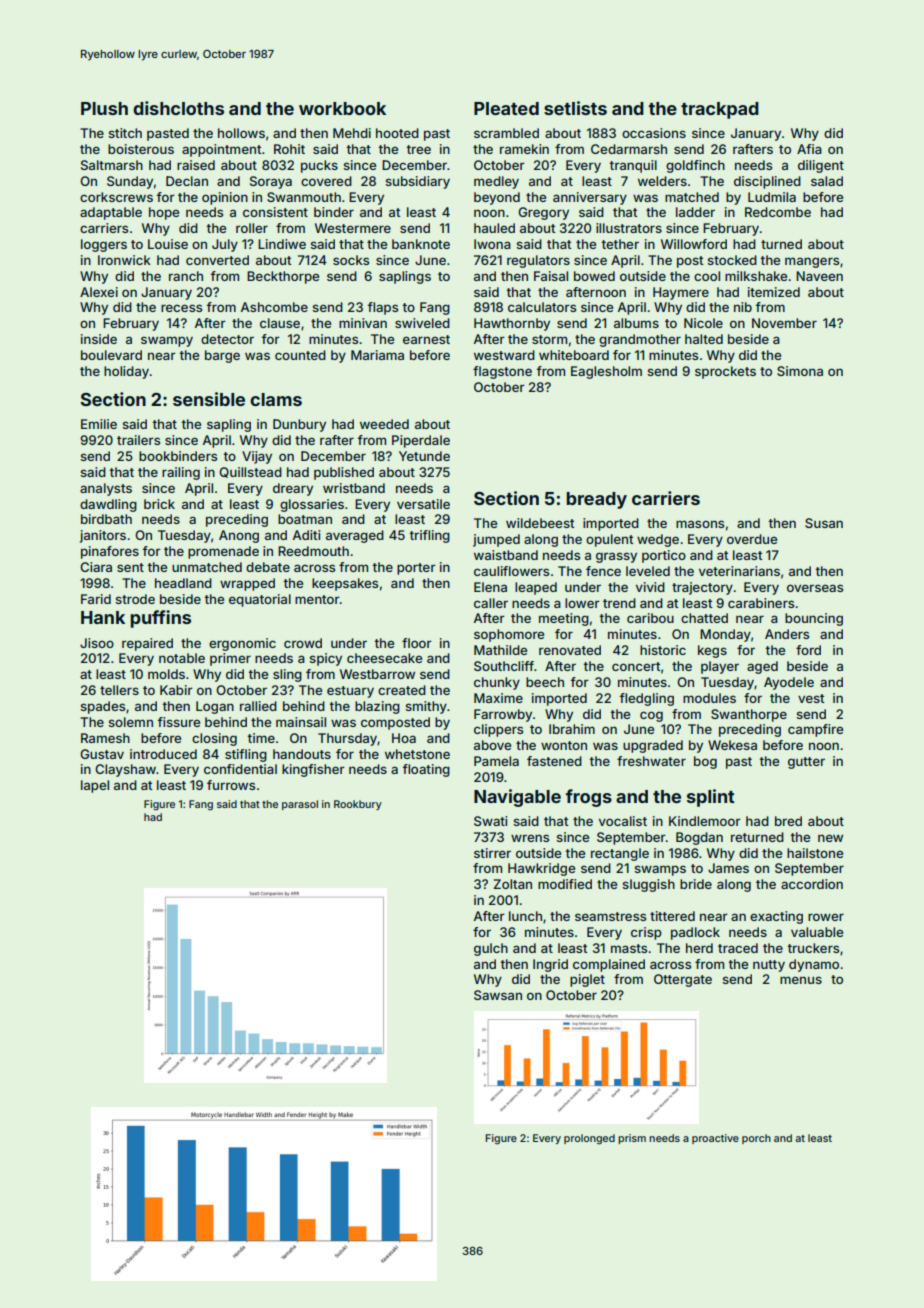  I want to click on fastened, so click(554, 761).
